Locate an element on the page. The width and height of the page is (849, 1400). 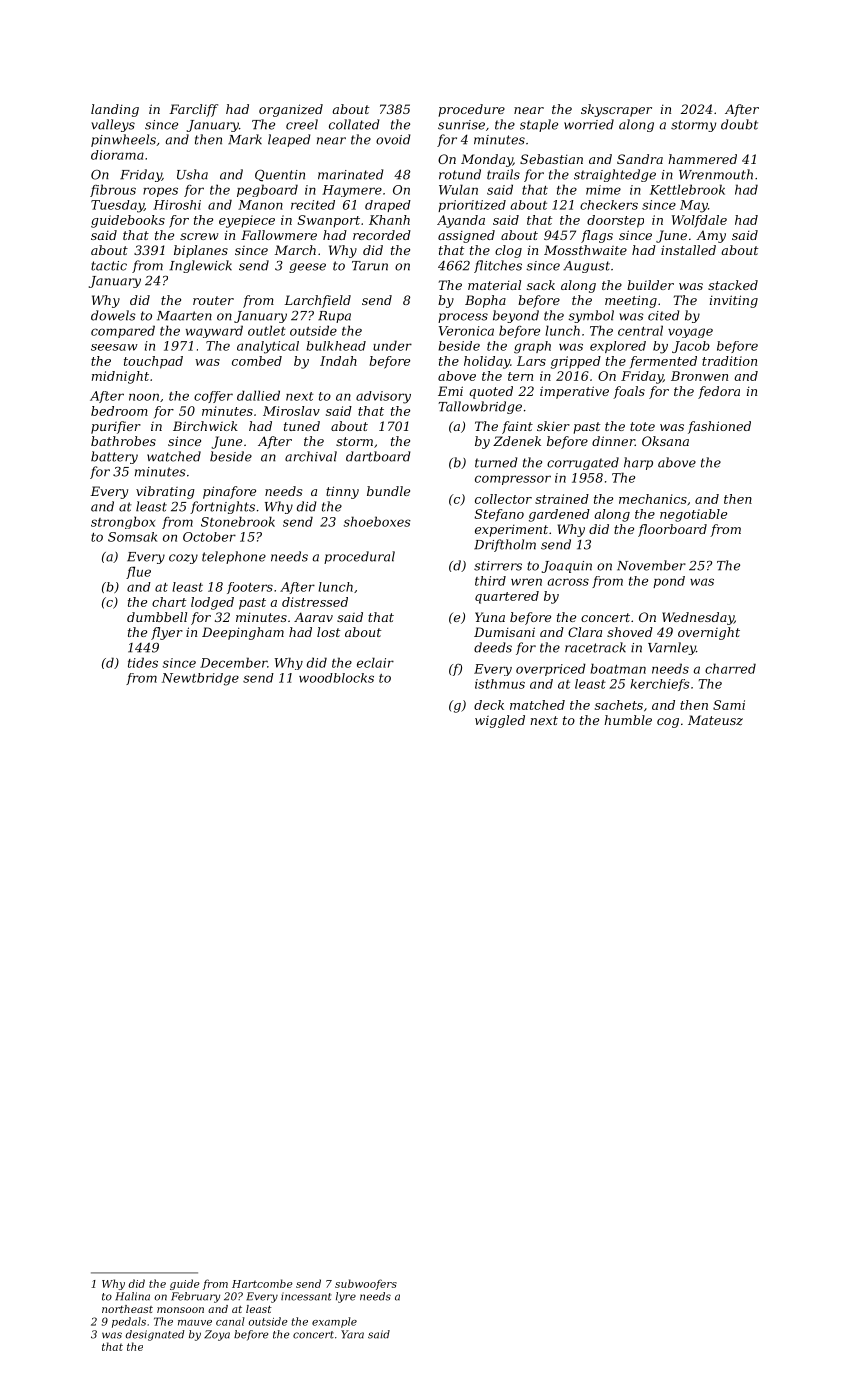
skyscraper is located at coordinates (616, 110).
